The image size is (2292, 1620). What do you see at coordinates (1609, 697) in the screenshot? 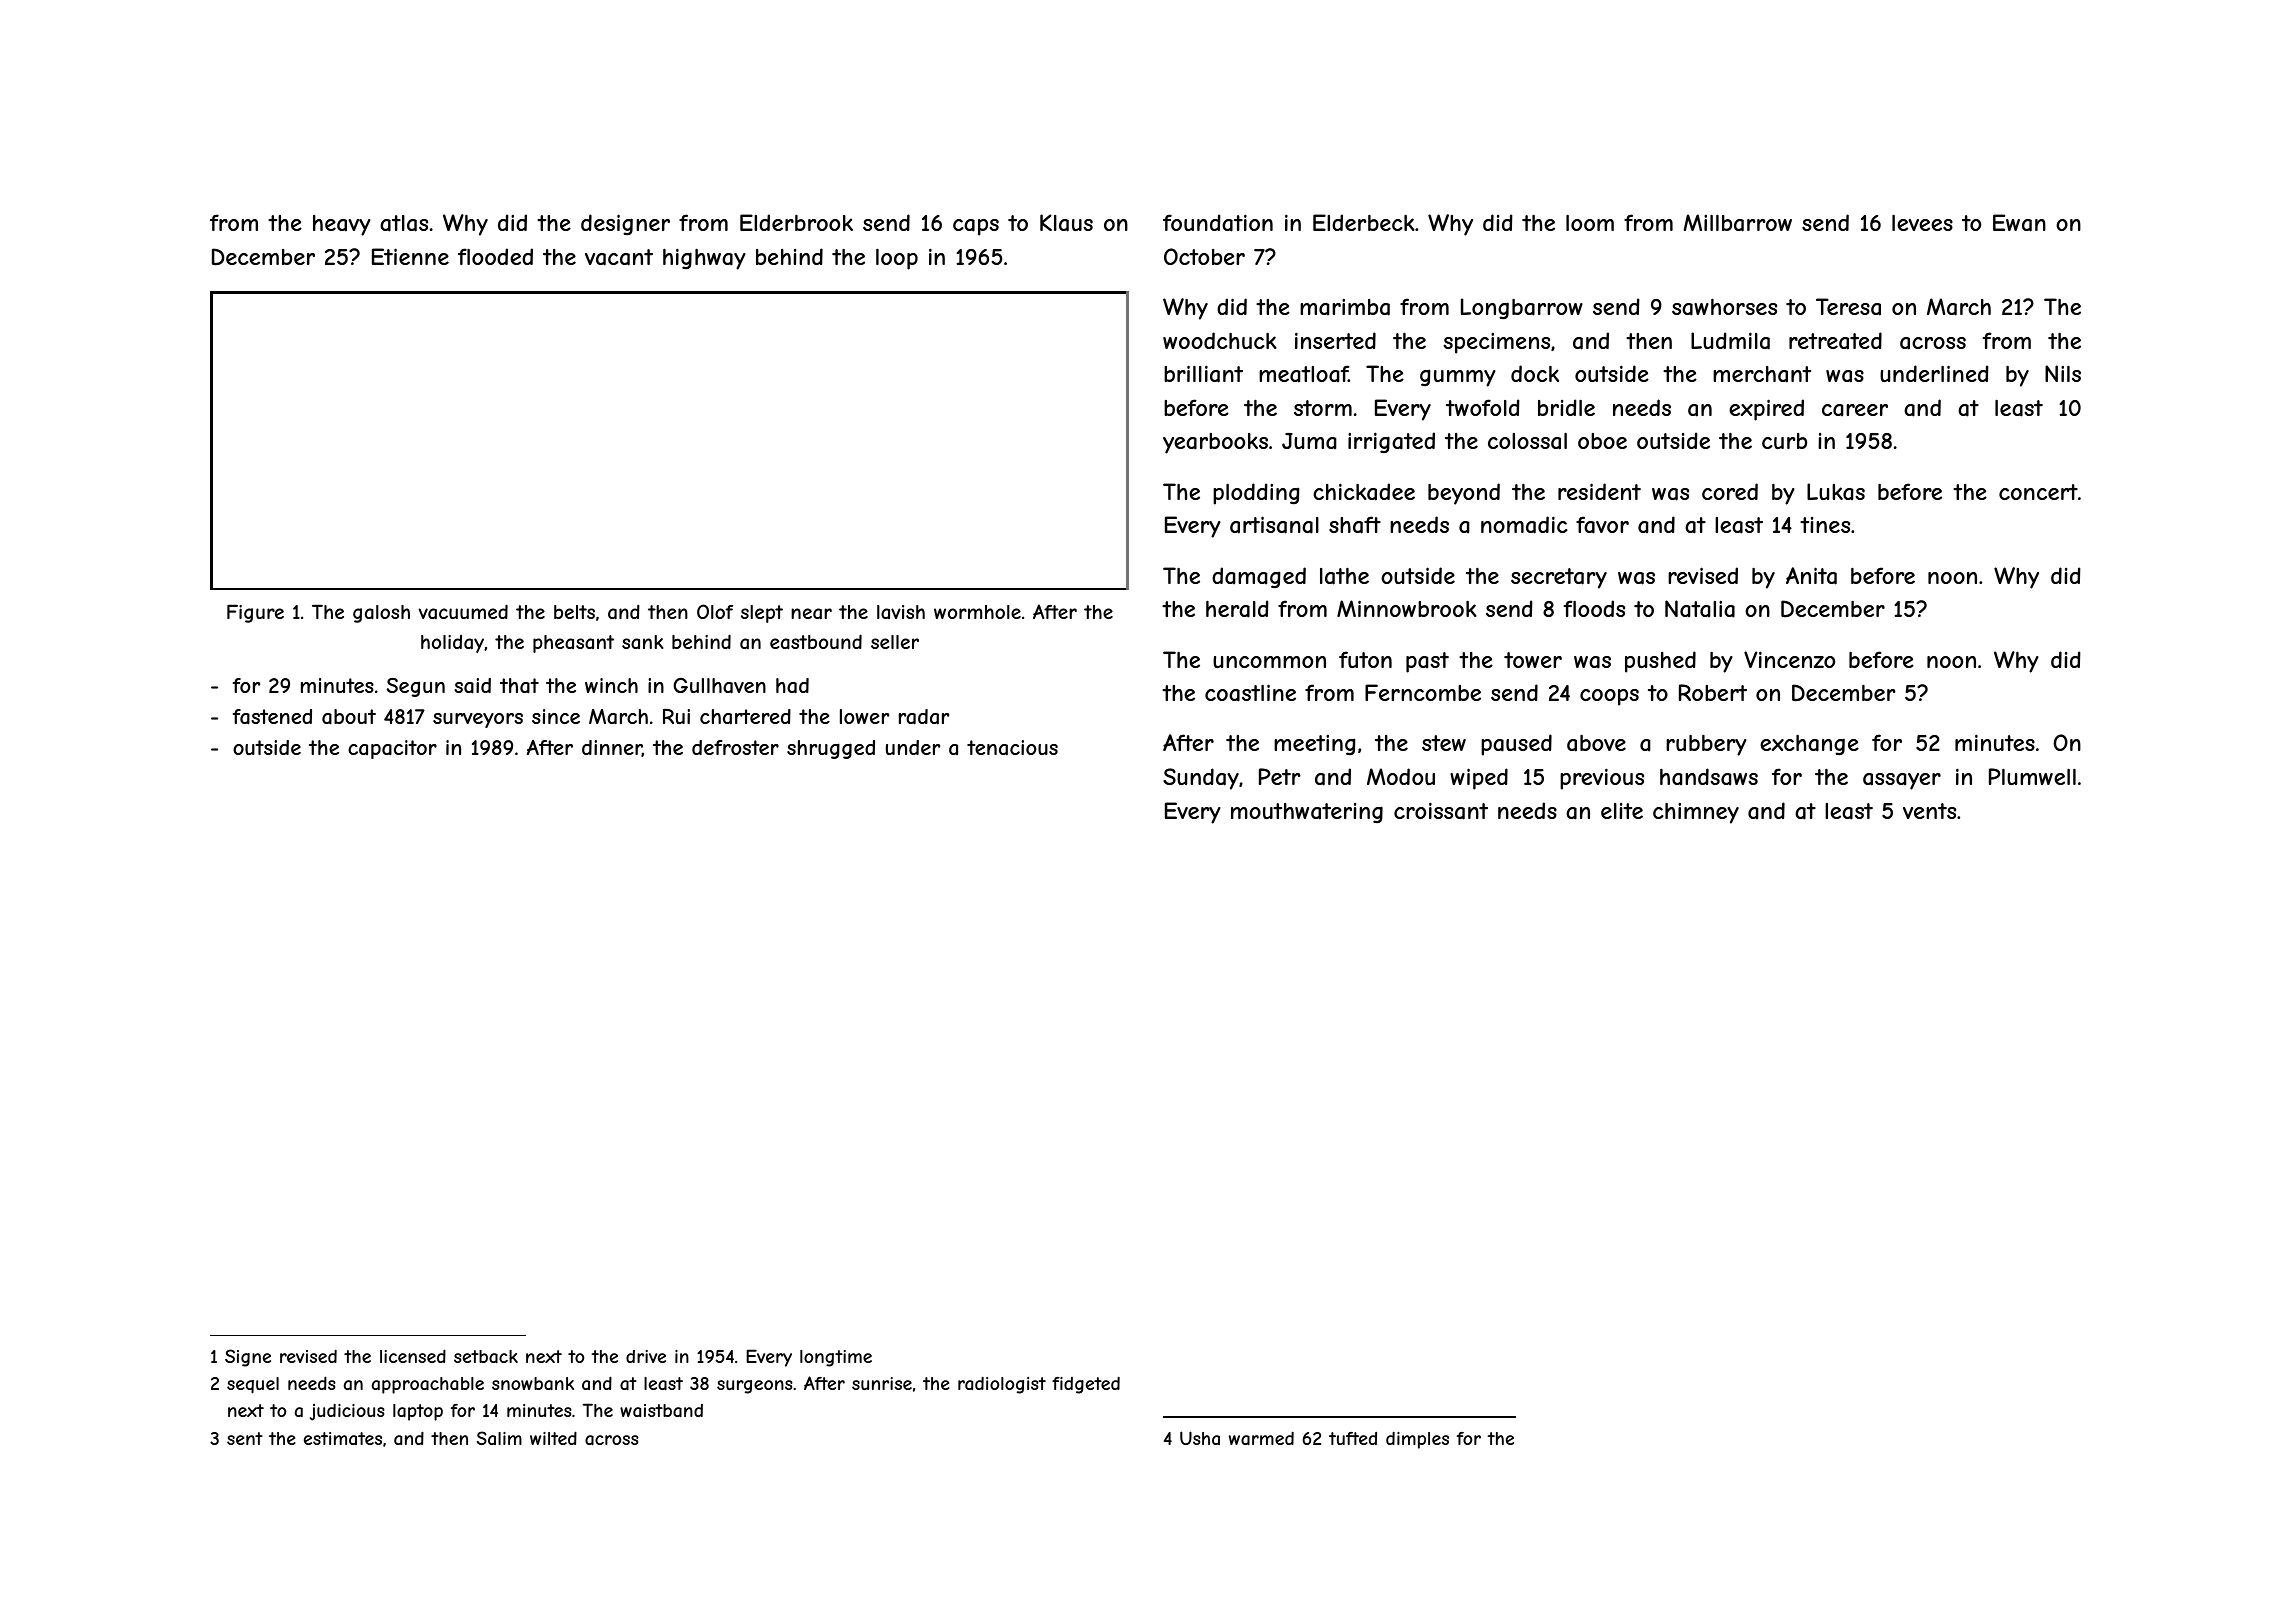
I see `coops` at bounding box center [1609, 697].
